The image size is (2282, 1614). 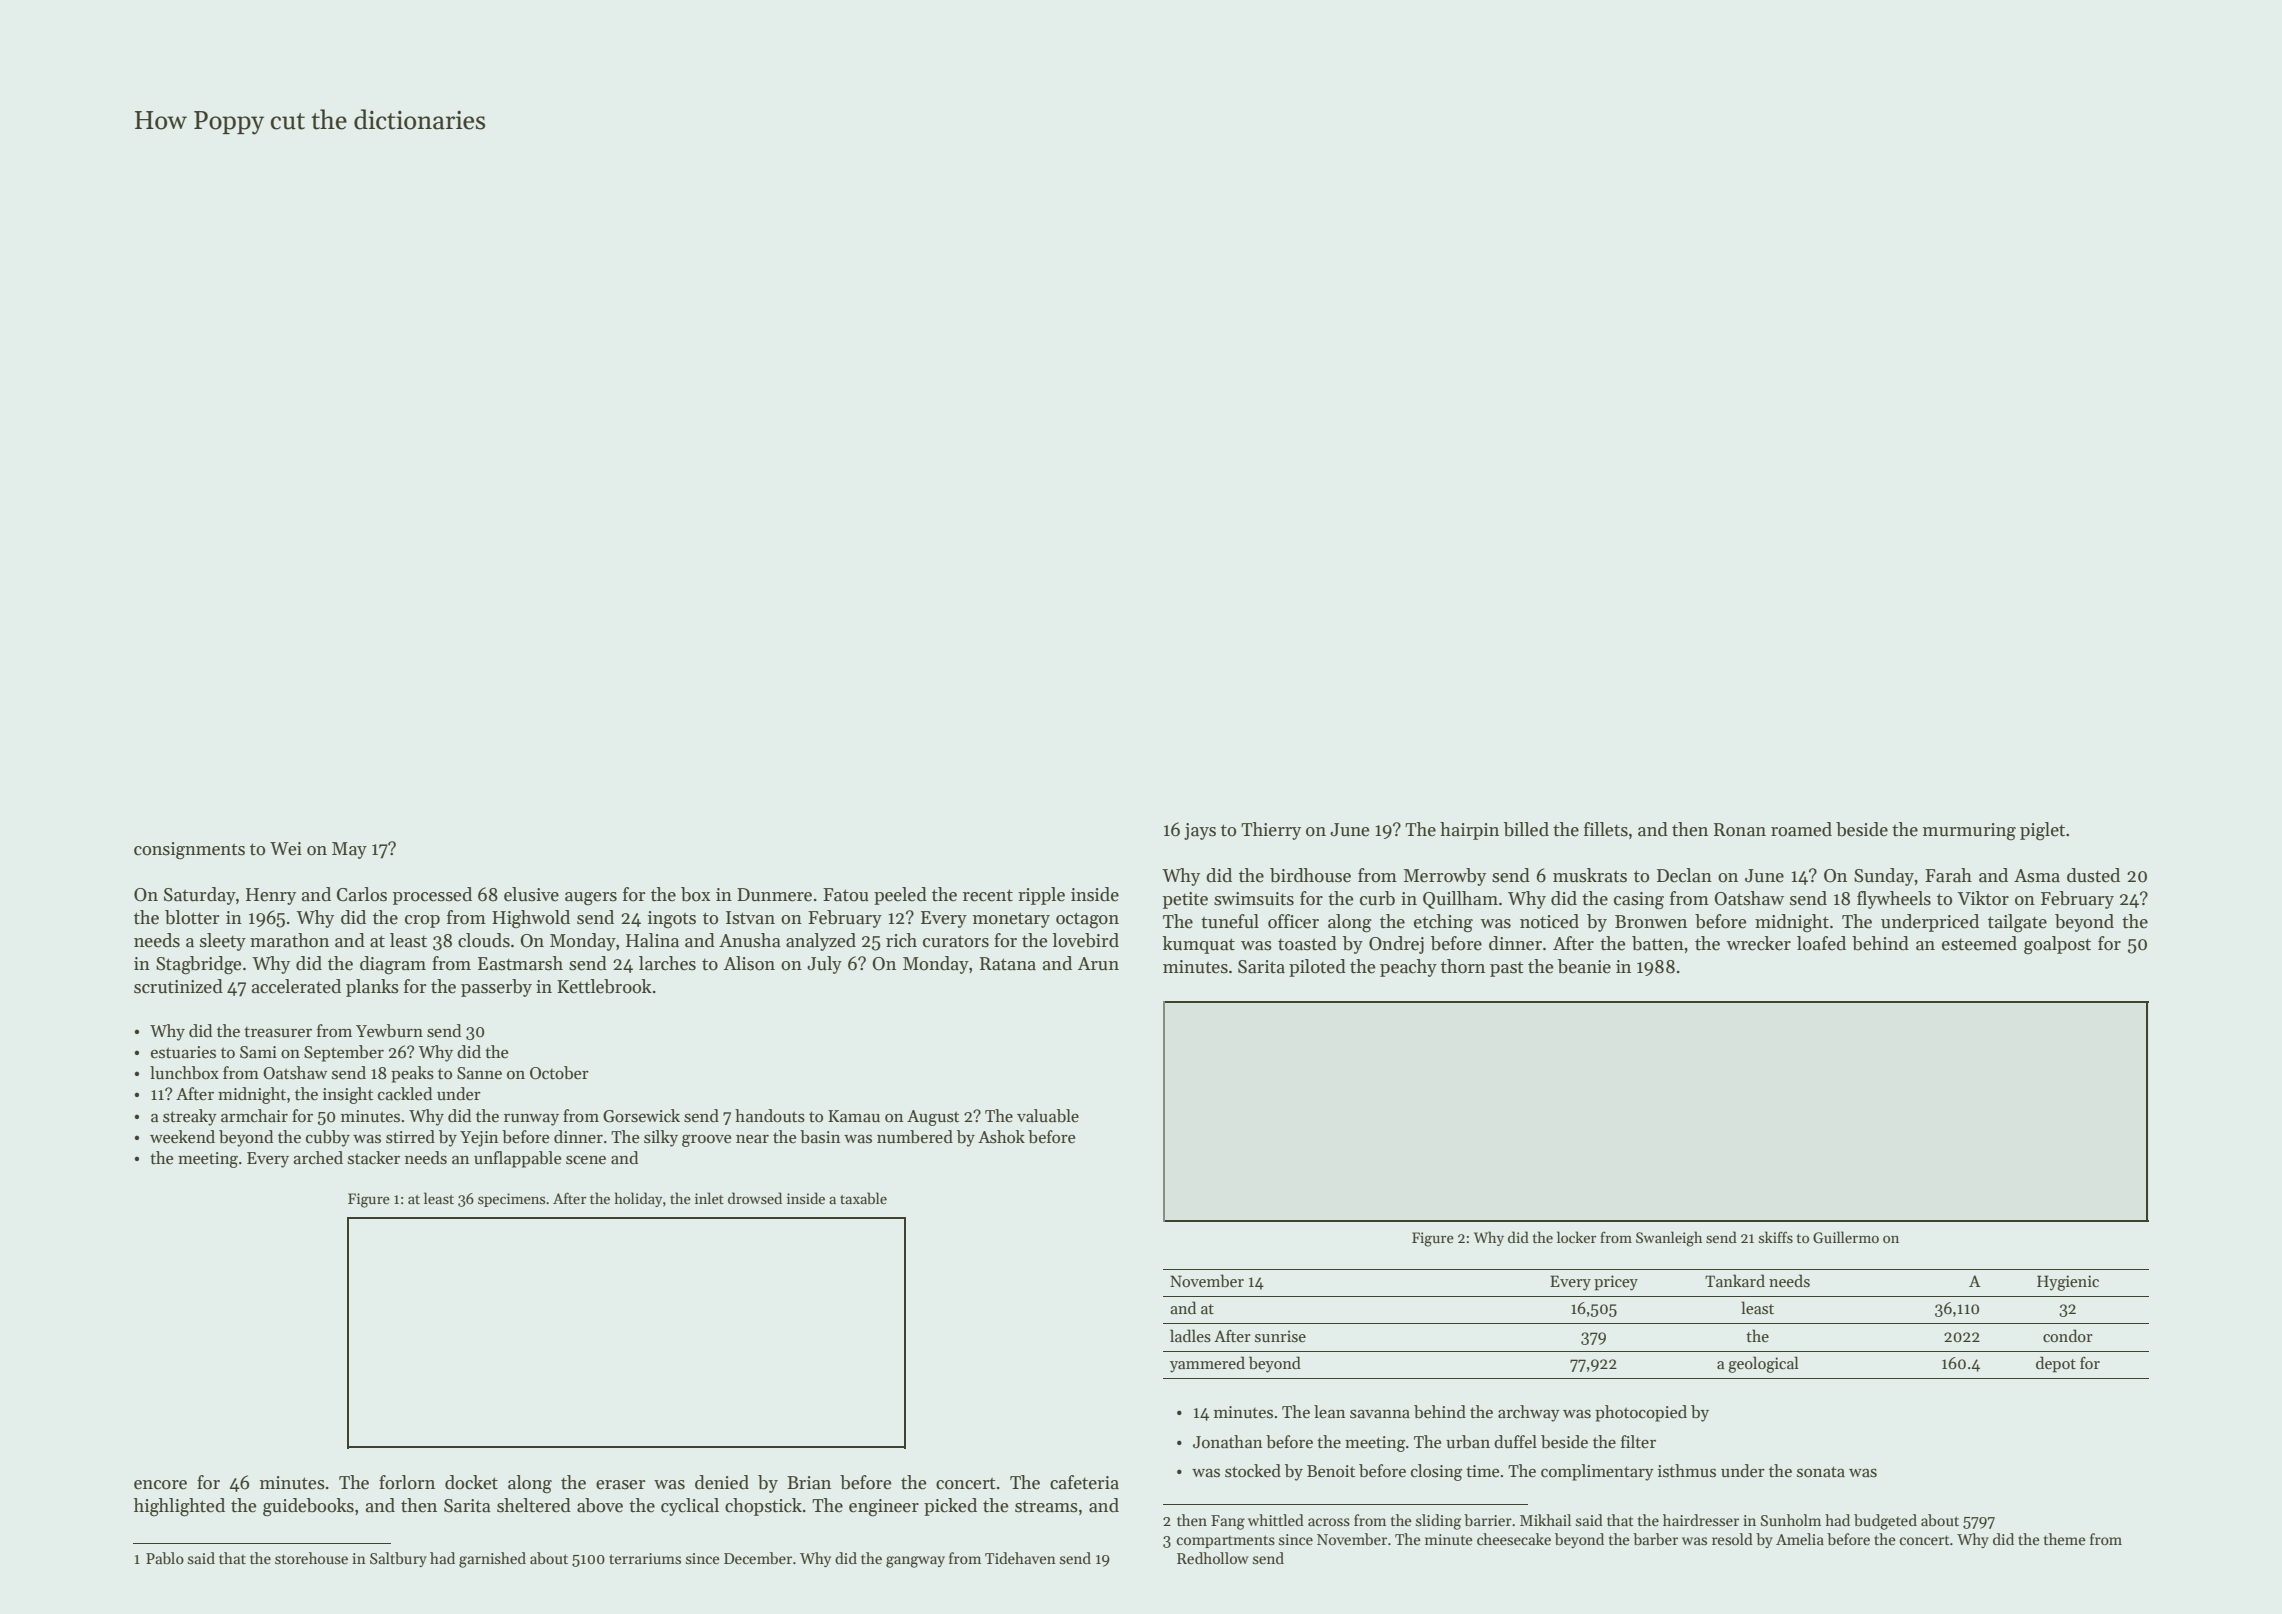 I want to click on curb, so click(x=1377, y=898).
